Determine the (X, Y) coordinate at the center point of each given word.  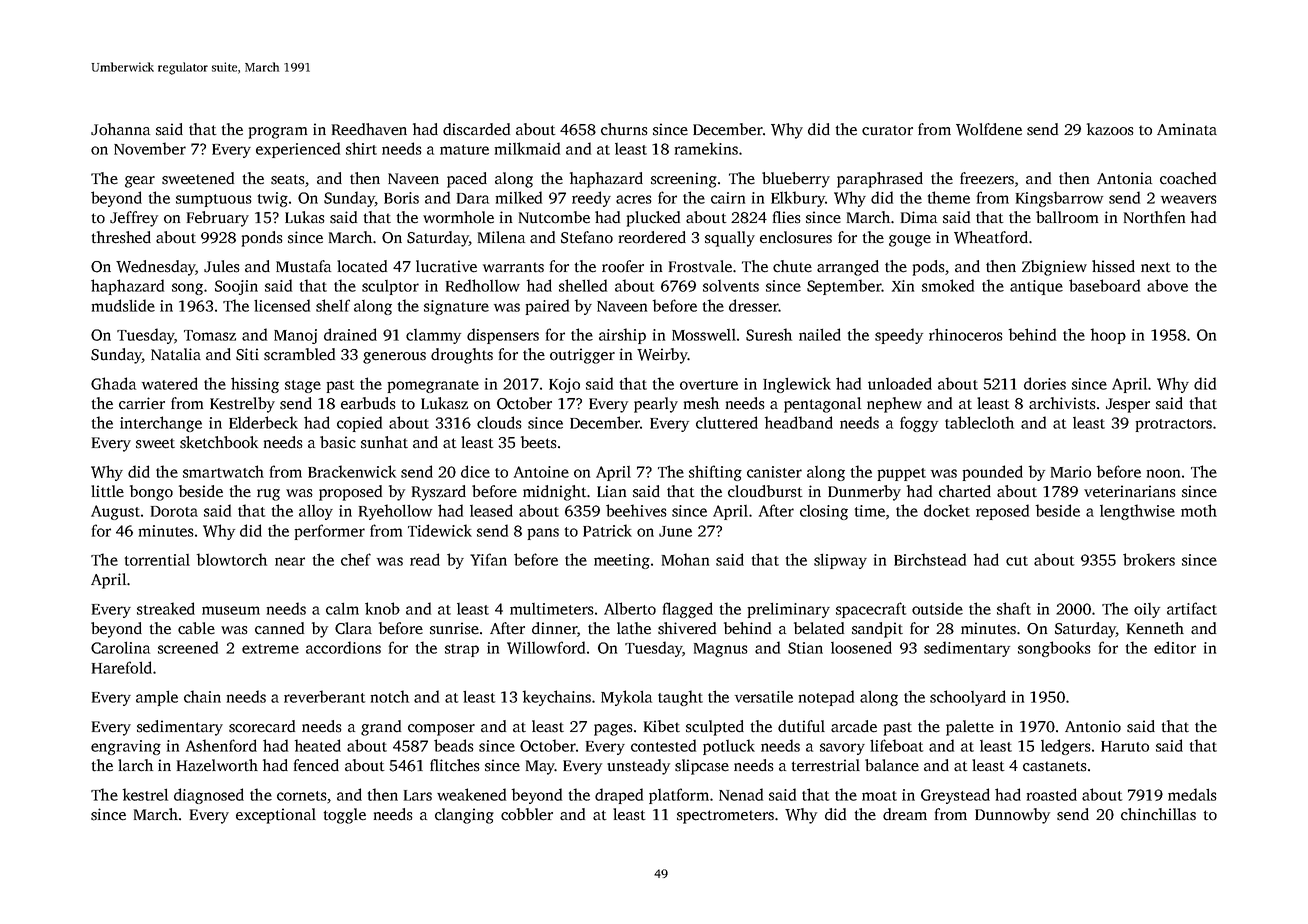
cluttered (727, 422)
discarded (476, 129)
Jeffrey (134, 219)
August (115, 512)
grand (381, 728)
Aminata (1187, 129)
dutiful (801, 726)
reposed (1002, 512)
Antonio (1093, 726)
